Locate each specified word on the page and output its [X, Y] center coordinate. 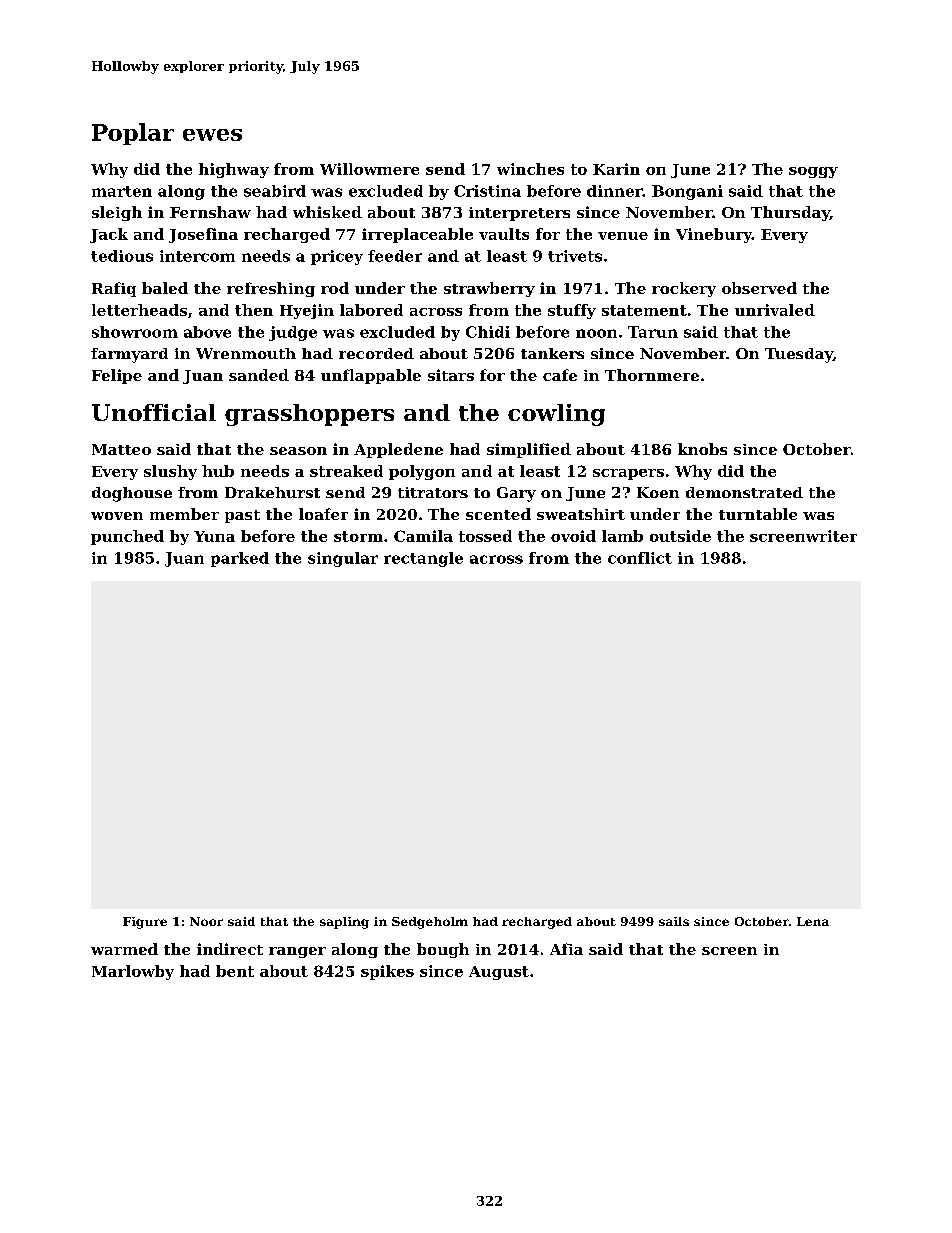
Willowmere [369, 169]
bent [235, 971]
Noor [206, 921]
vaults [504, 234]
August [499, 973]
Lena [813, 921]
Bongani [687, 192]
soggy [813, 172]
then [254, 310]
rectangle [423, 559]
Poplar [133, 134]
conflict [640, 558]
